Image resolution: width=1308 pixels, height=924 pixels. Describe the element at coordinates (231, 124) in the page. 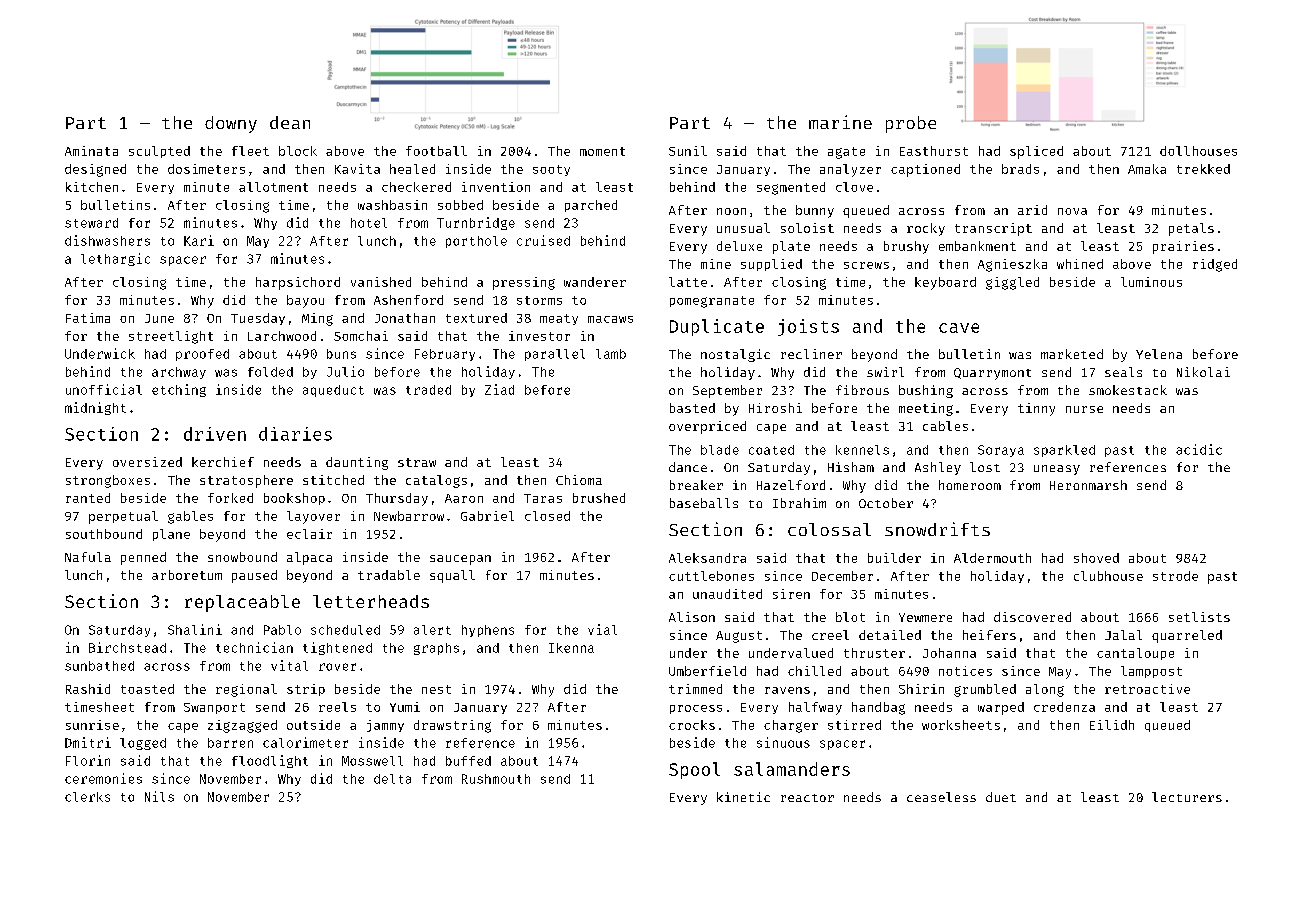

I see `downy` at that location.
